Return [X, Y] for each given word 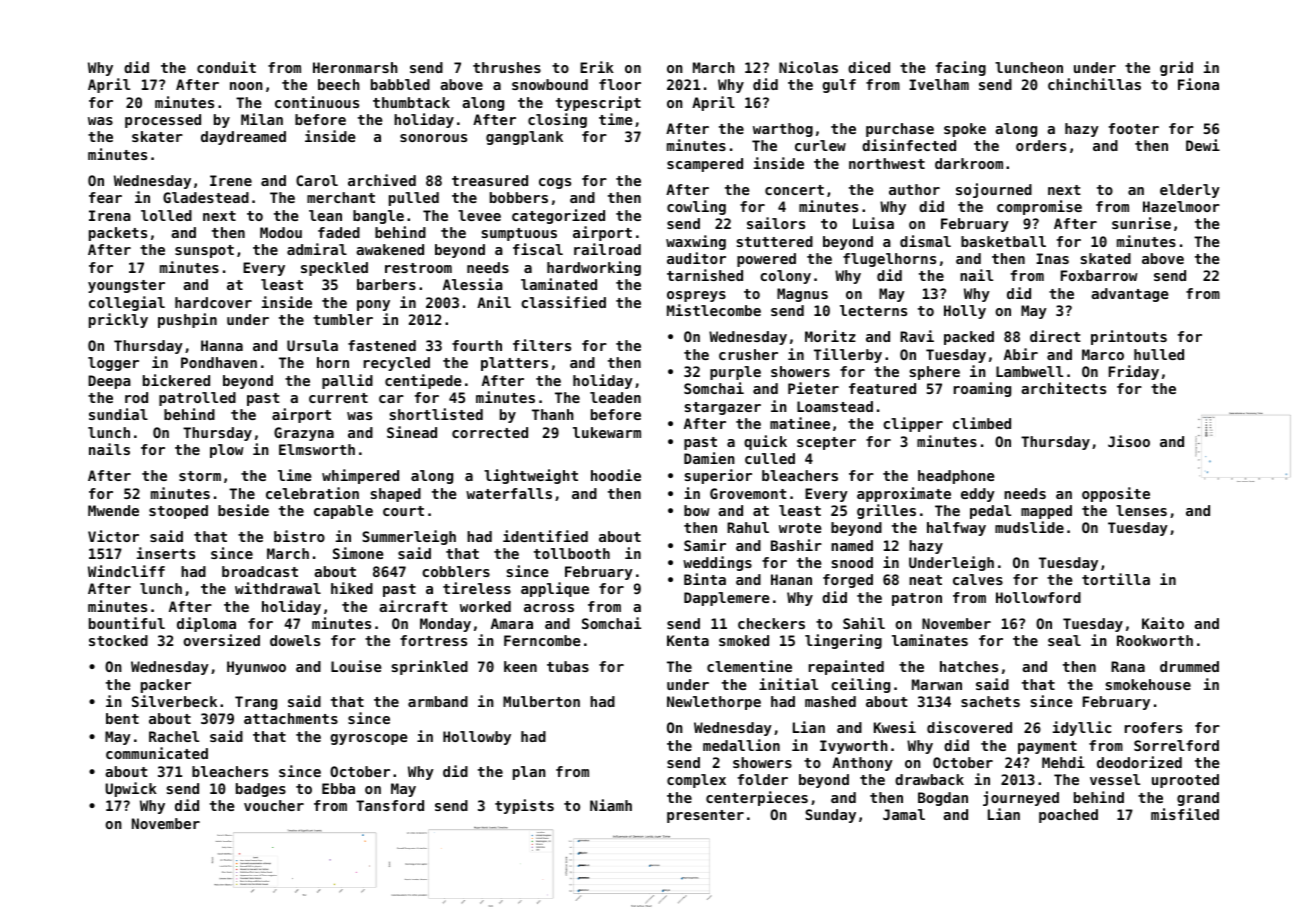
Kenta [688, 640]
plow [227, 451]
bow [697, 510]
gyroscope [369, 739]
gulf [839, 86]
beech [339, 84]
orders [1041, 145]
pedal [990, 512]
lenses [1141, 510]
